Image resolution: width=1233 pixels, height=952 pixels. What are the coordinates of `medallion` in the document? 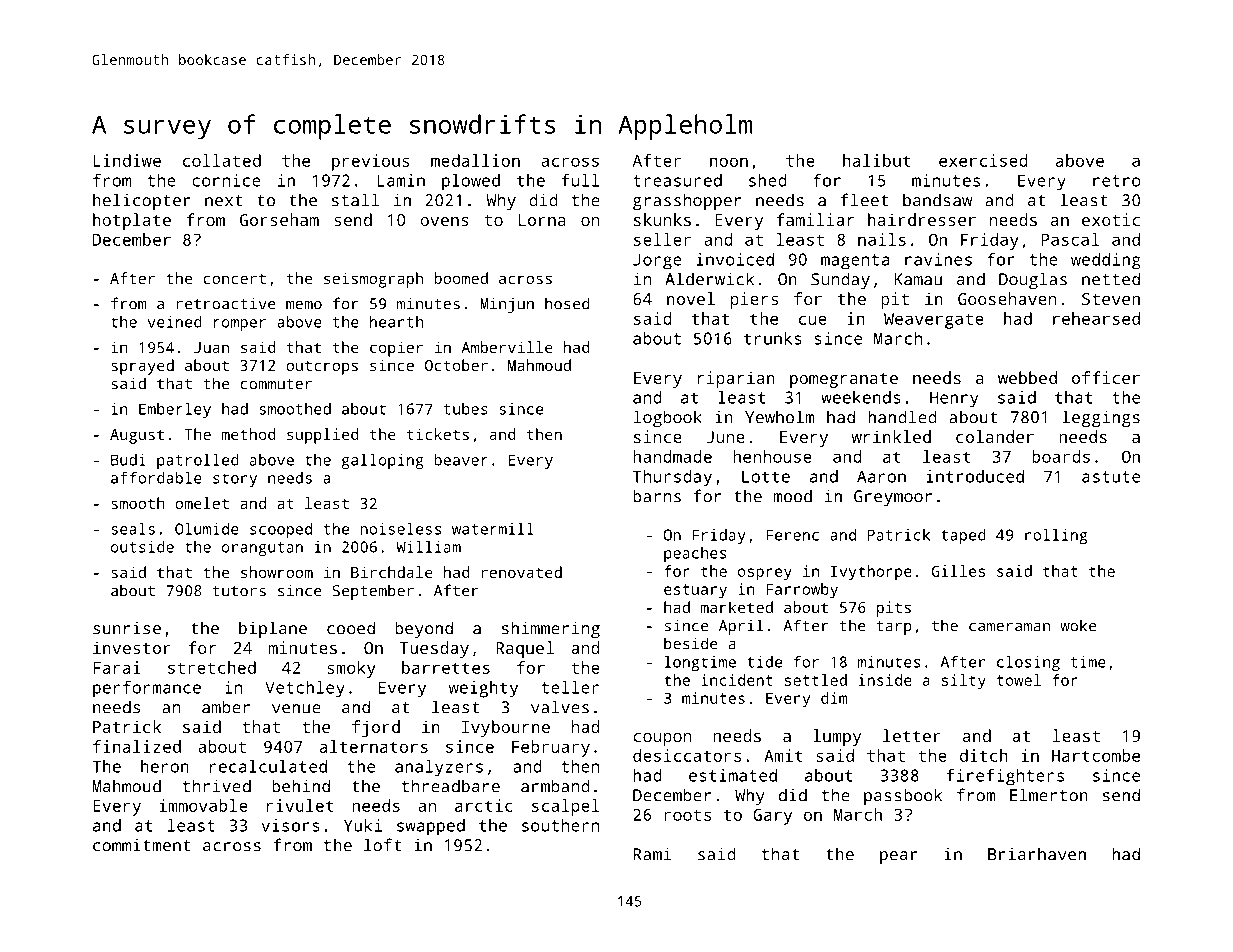 It's located at (475, 160).
